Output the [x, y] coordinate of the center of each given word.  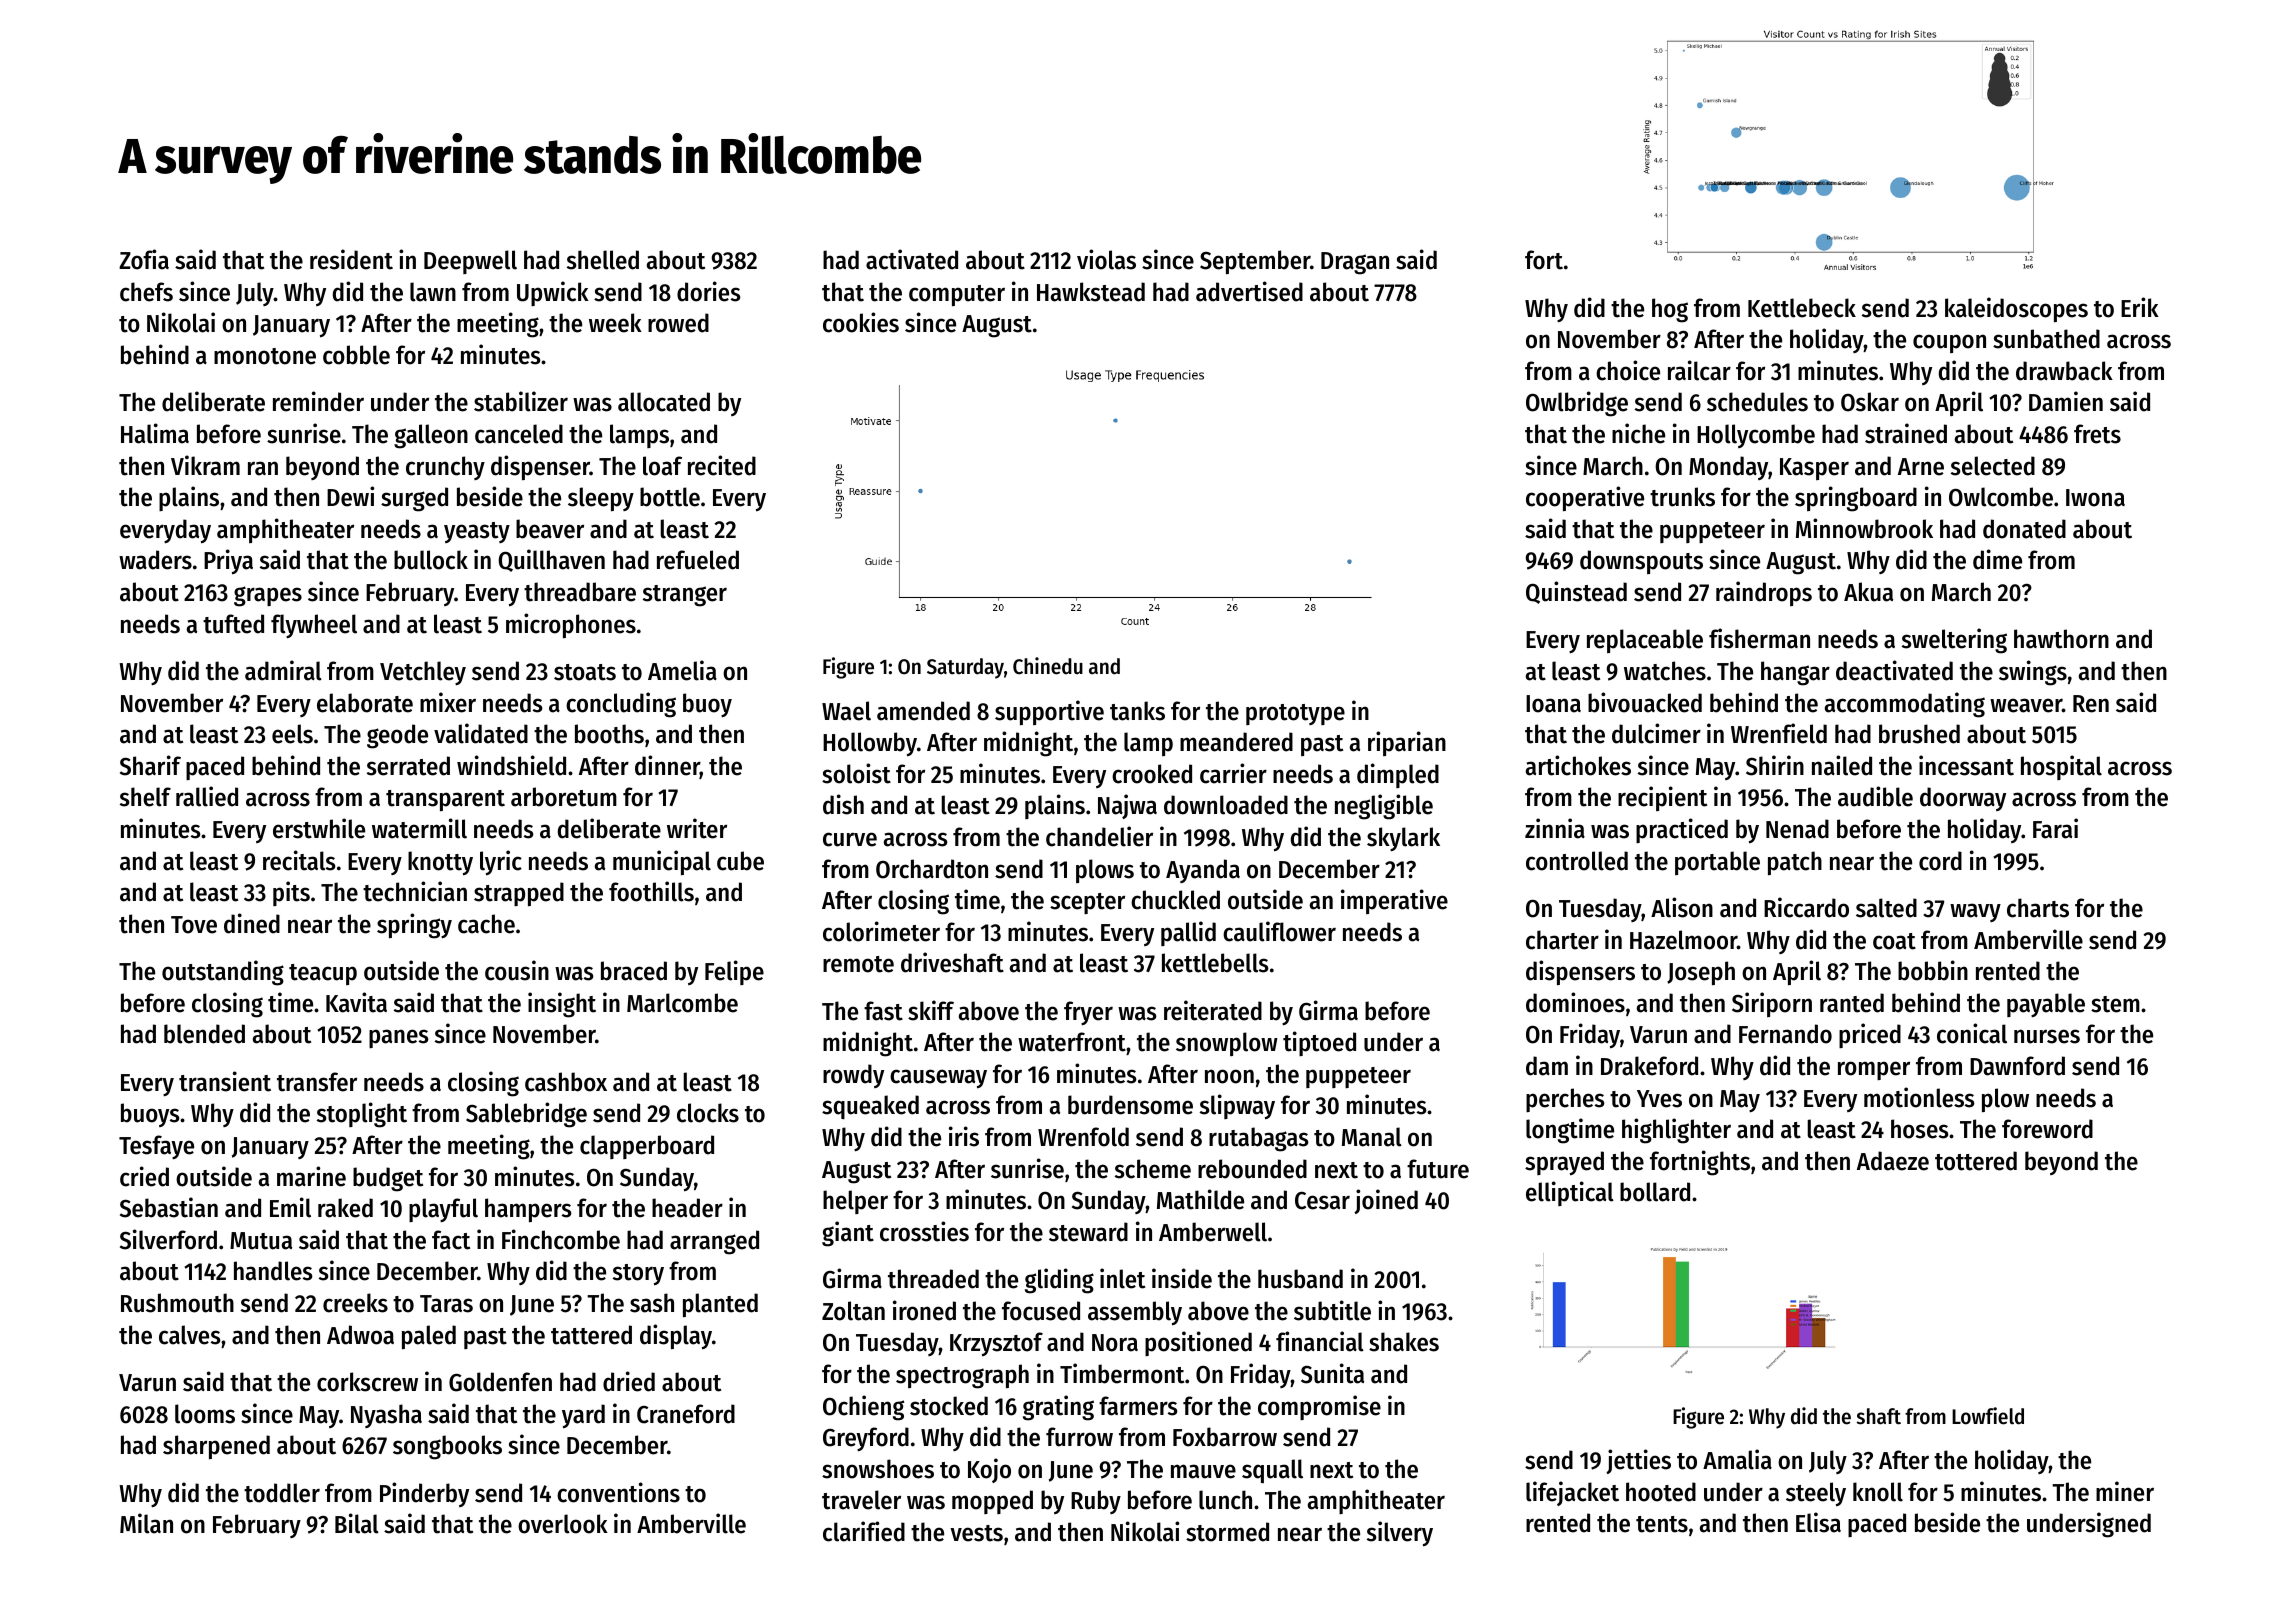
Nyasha [386, 1416]
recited [722, 465]
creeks [355, 1303]
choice [1628, 370]
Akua [1868, 592]
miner [2125, 1491]
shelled [603, 260]
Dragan [1355, 263]
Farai [2055, 828]
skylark [1403, 839]
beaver [550, 529]
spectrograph [962, 1376]
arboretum [564, 797]
